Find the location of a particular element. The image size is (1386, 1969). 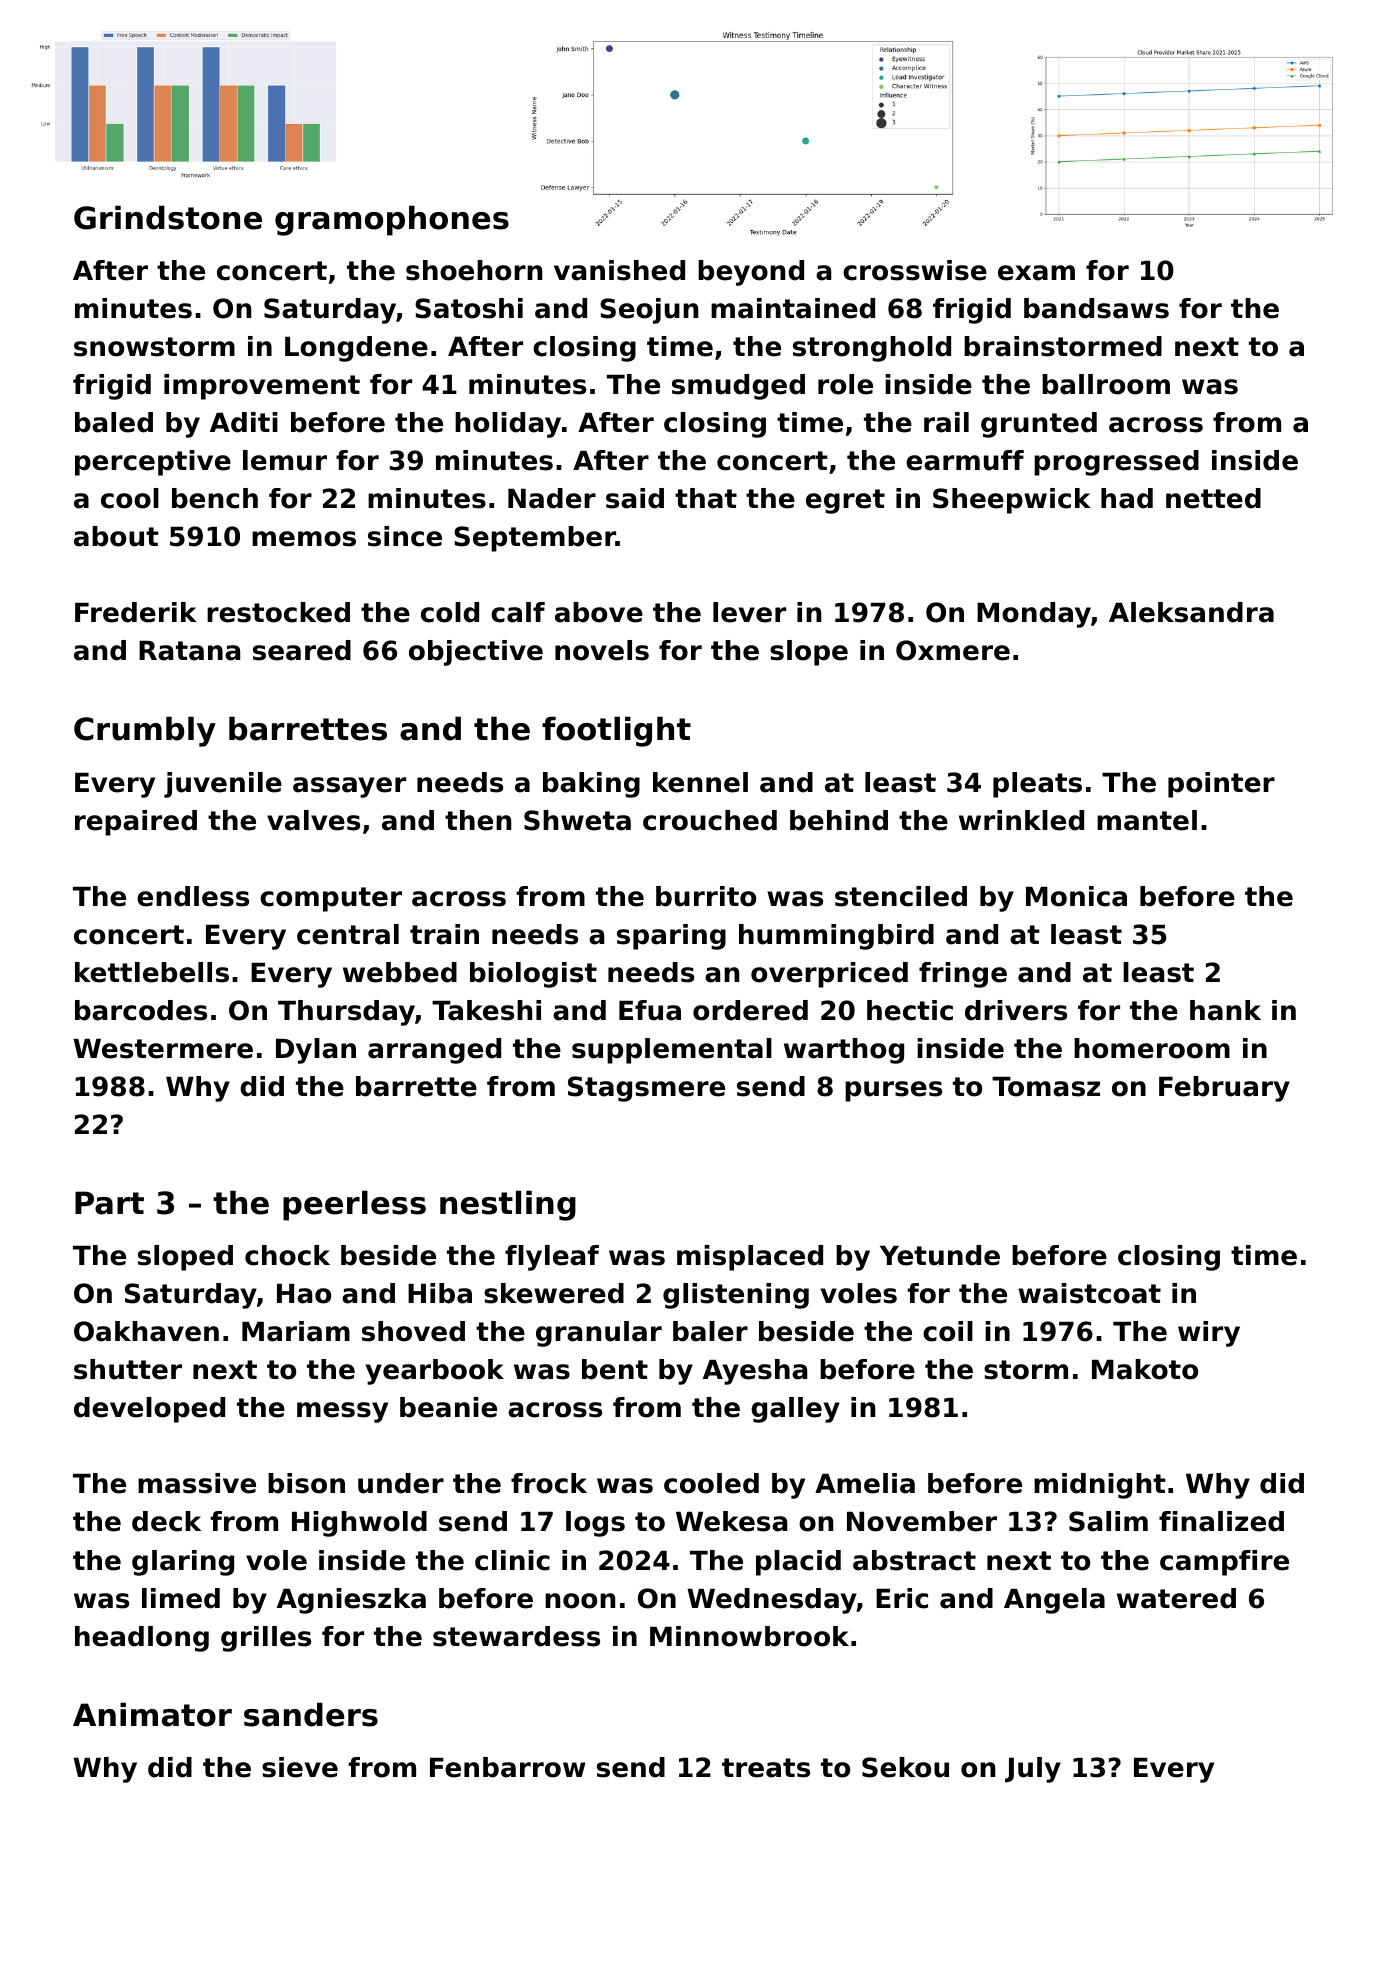

peerless is located at coordinates (354, 1205).
